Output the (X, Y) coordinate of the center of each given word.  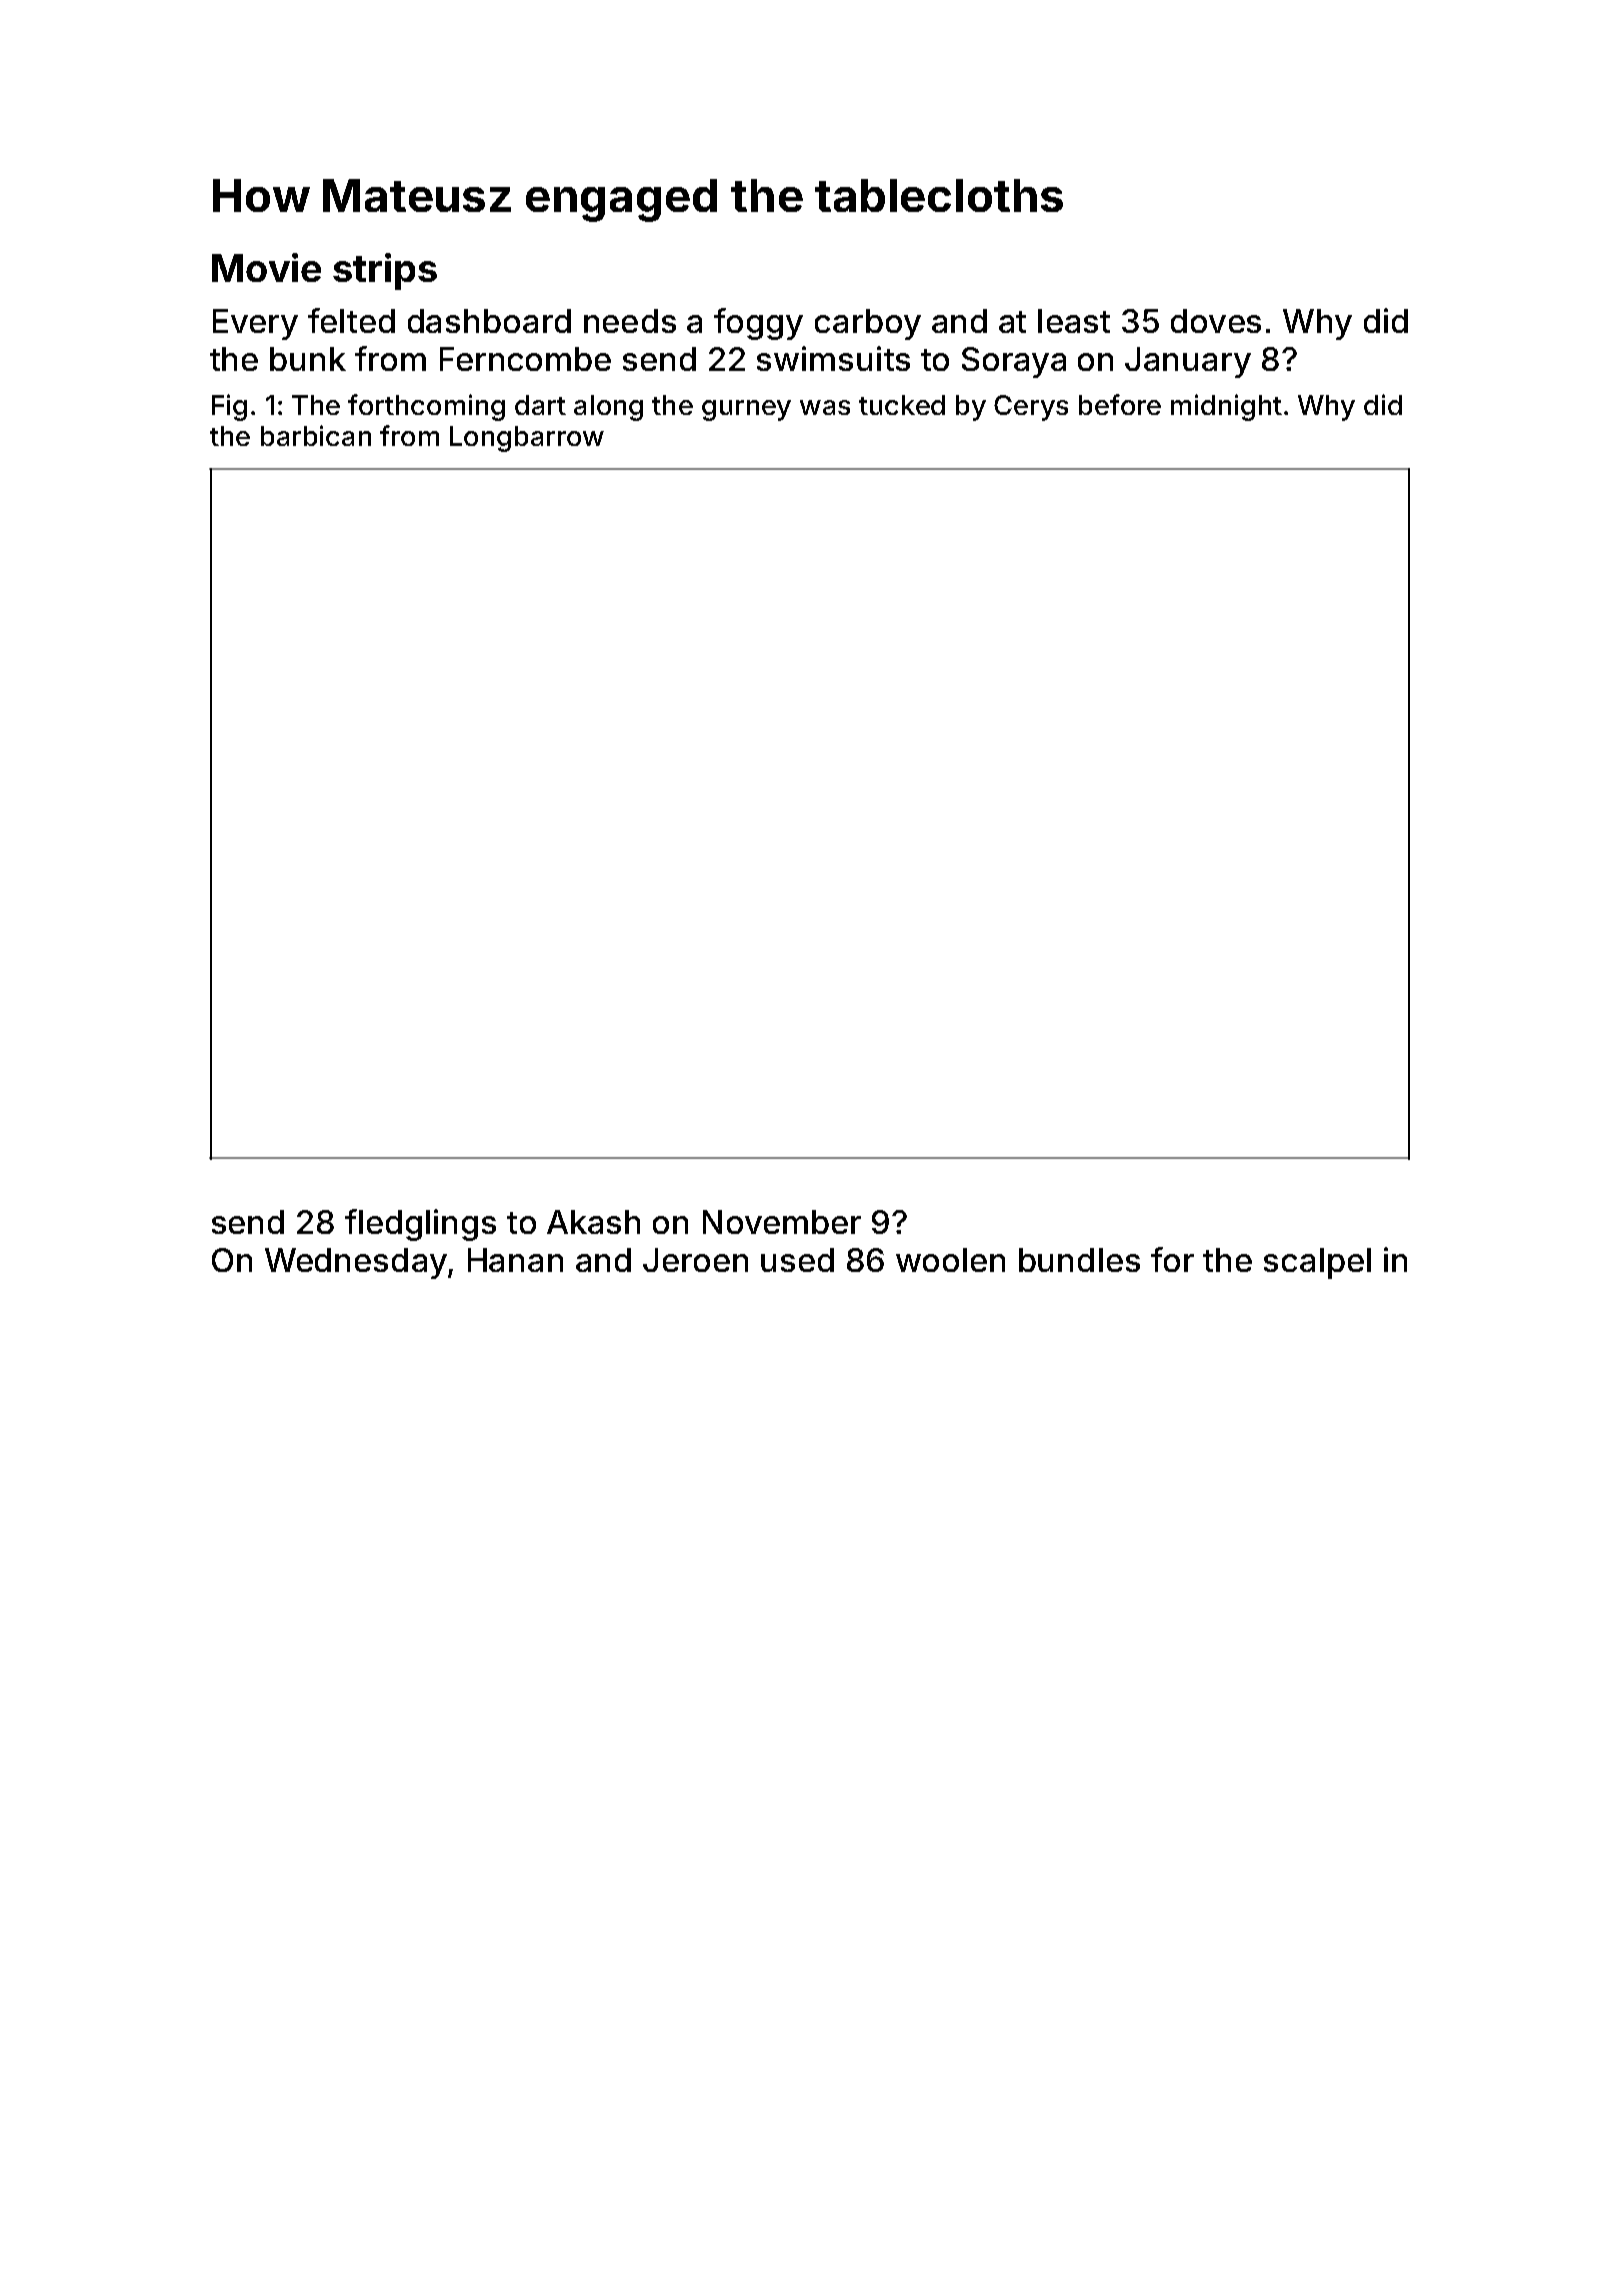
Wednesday (356, 1263)
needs (630, 321)
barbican (316, 435)
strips (385, 271)
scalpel (1317, 1263)
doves (1216, 321)
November (782, 1222)
